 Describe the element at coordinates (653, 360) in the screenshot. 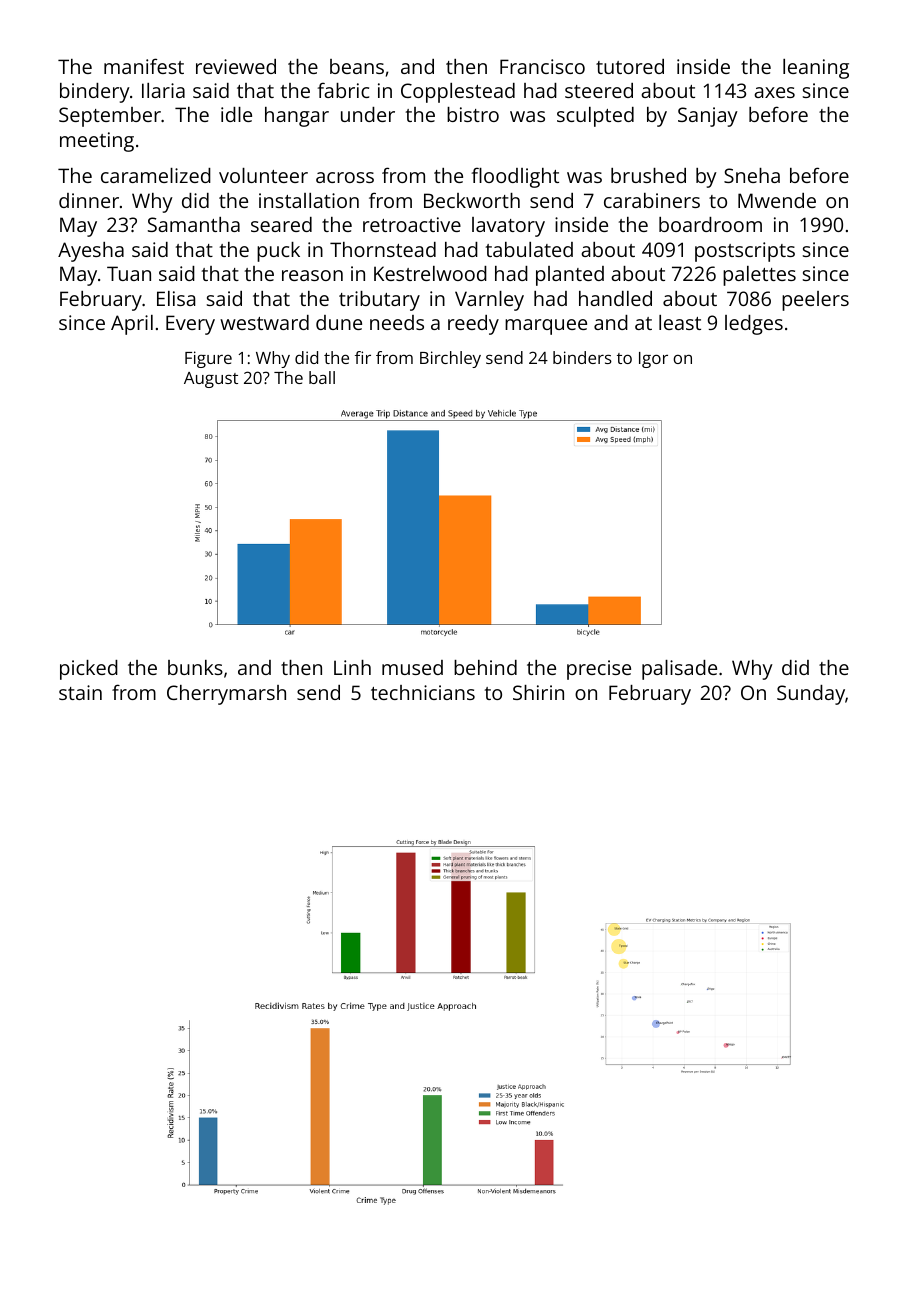

I see `Igor` at that location.
